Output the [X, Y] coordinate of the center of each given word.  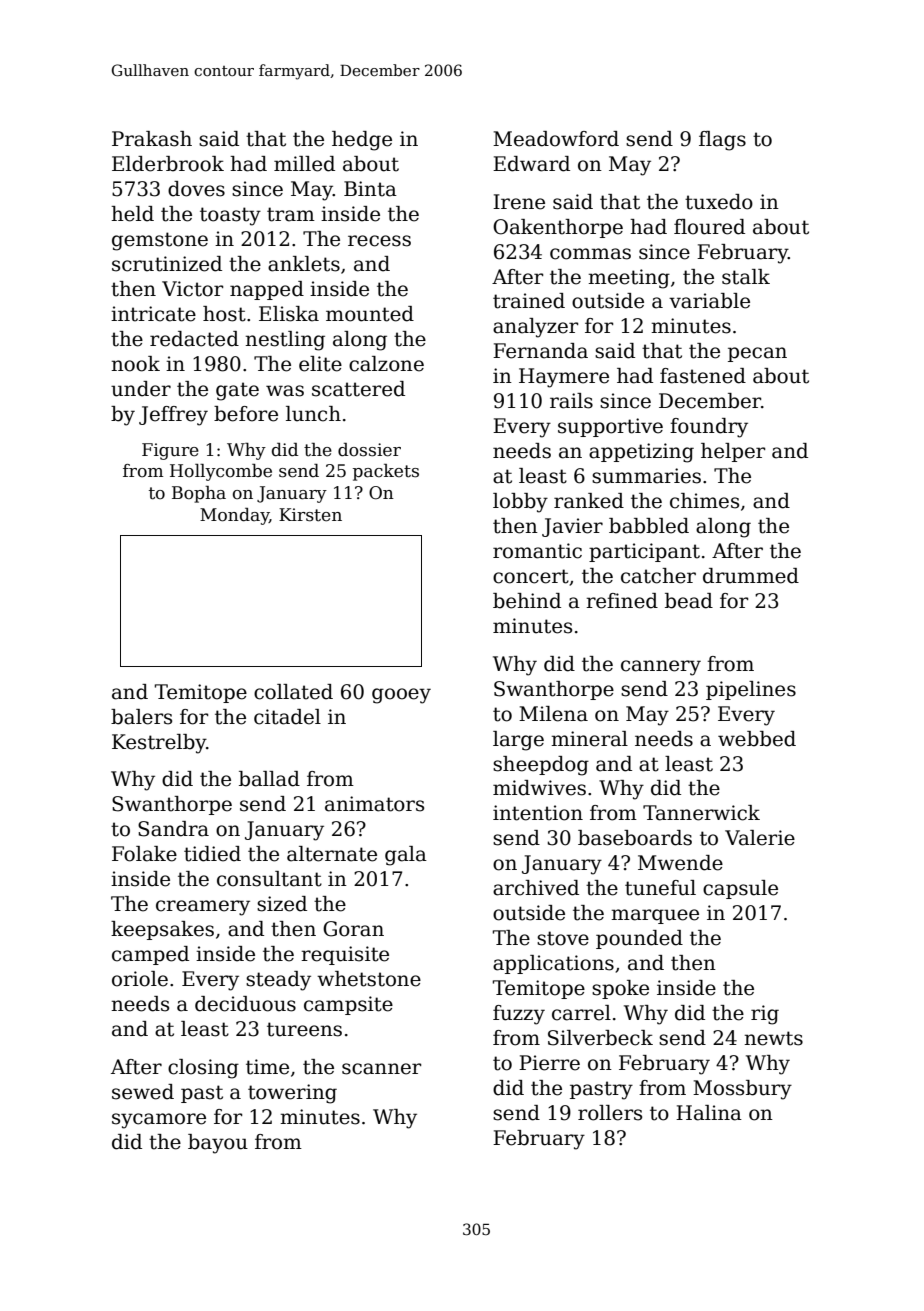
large [518, 741]
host [224, 314]
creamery [203, 908]
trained [529, 301]
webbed [757, 739]
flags [722, 141]
